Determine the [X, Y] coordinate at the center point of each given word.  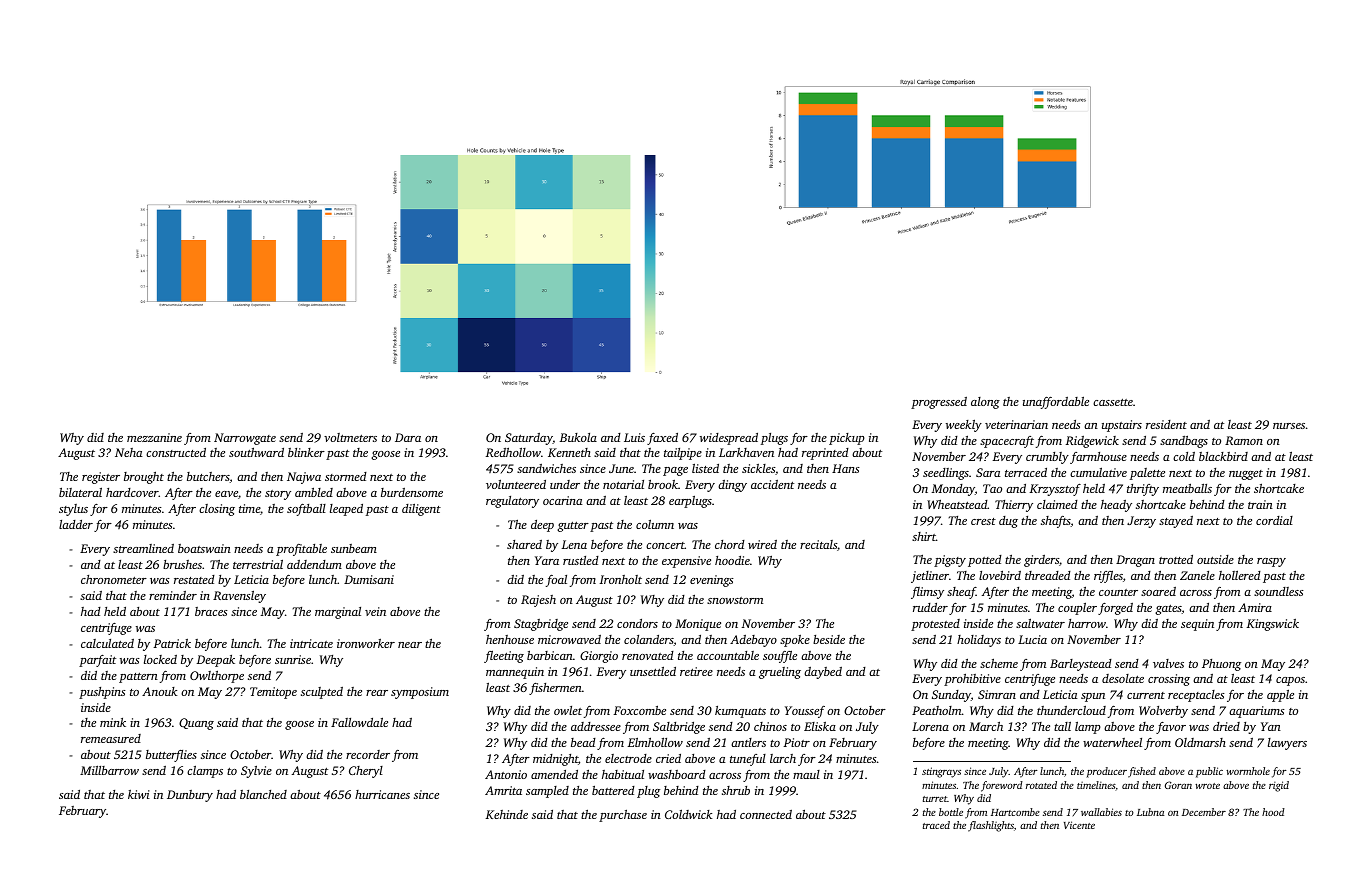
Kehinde [507, 814]
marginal [338, 613]
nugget [1246, 475]
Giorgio [599, 657]
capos [1290, 681]
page [675, 471]
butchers [208, 477]
